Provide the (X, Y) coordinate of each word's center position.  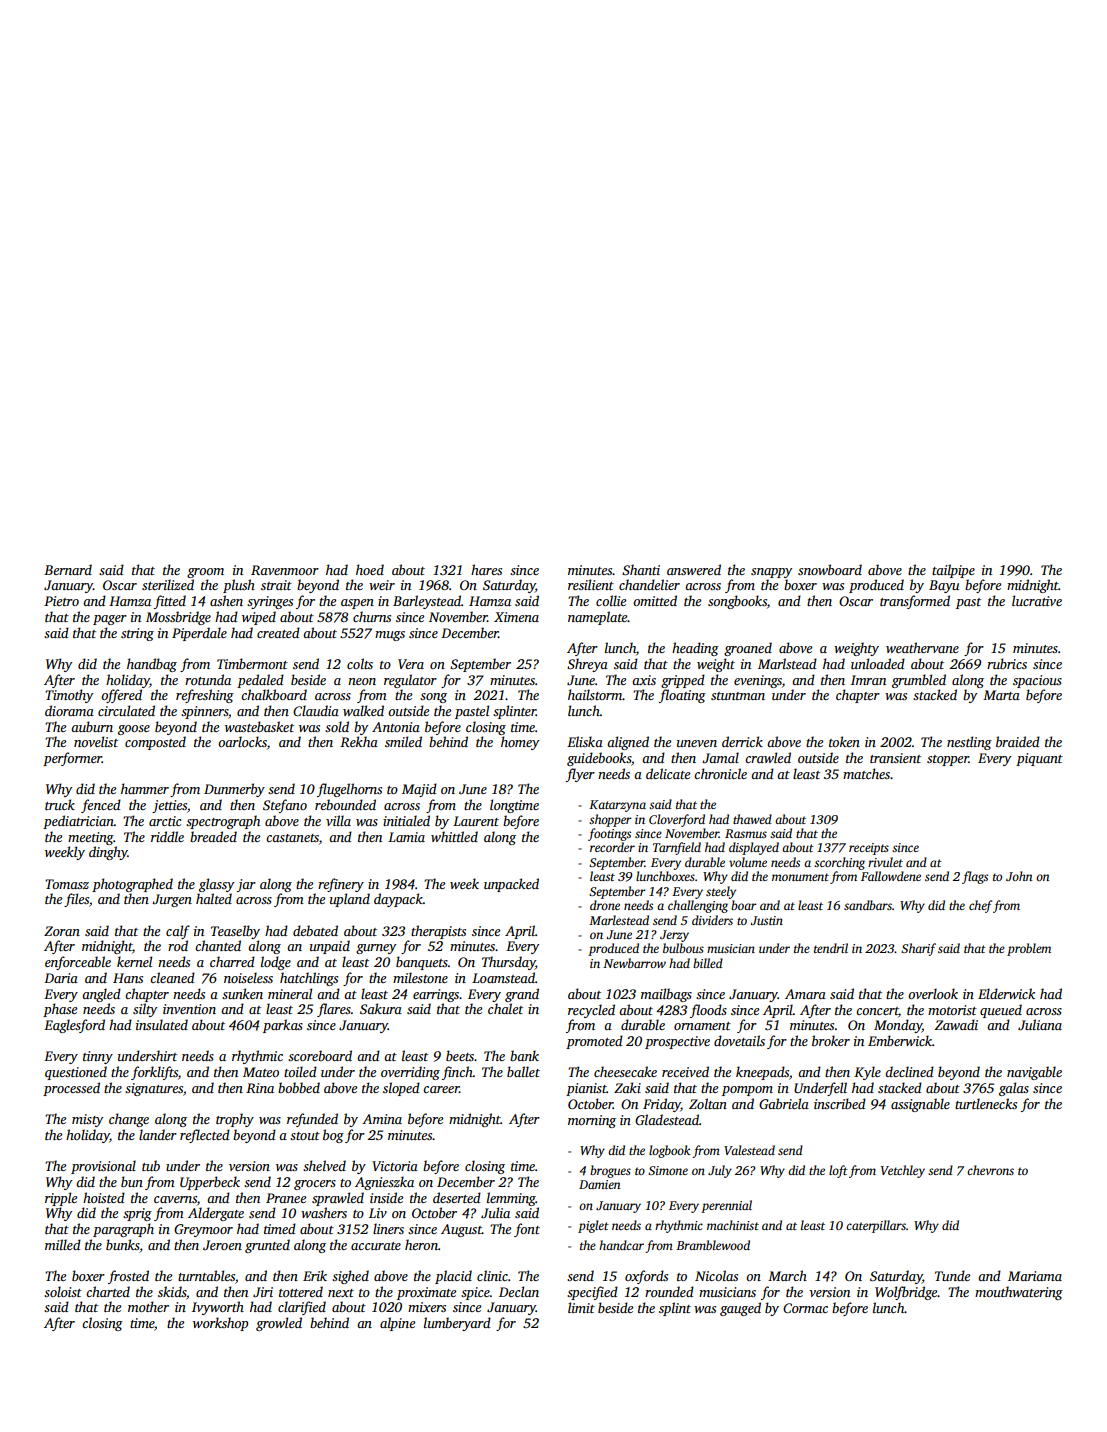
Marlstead (787, 663)
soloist (63, 1291)
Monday (898, 1026)
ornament (702, 1026)
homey (520, 743)
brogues (610, 1171)
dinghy (108, 853)
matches (866, 773)
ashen (226, 600)
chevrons (990, 1170)
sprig (137, 1214)
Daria (61, 978)
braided (1018, 741)
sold (337, 726)
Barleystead (427, 602)
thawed (752, 819)
